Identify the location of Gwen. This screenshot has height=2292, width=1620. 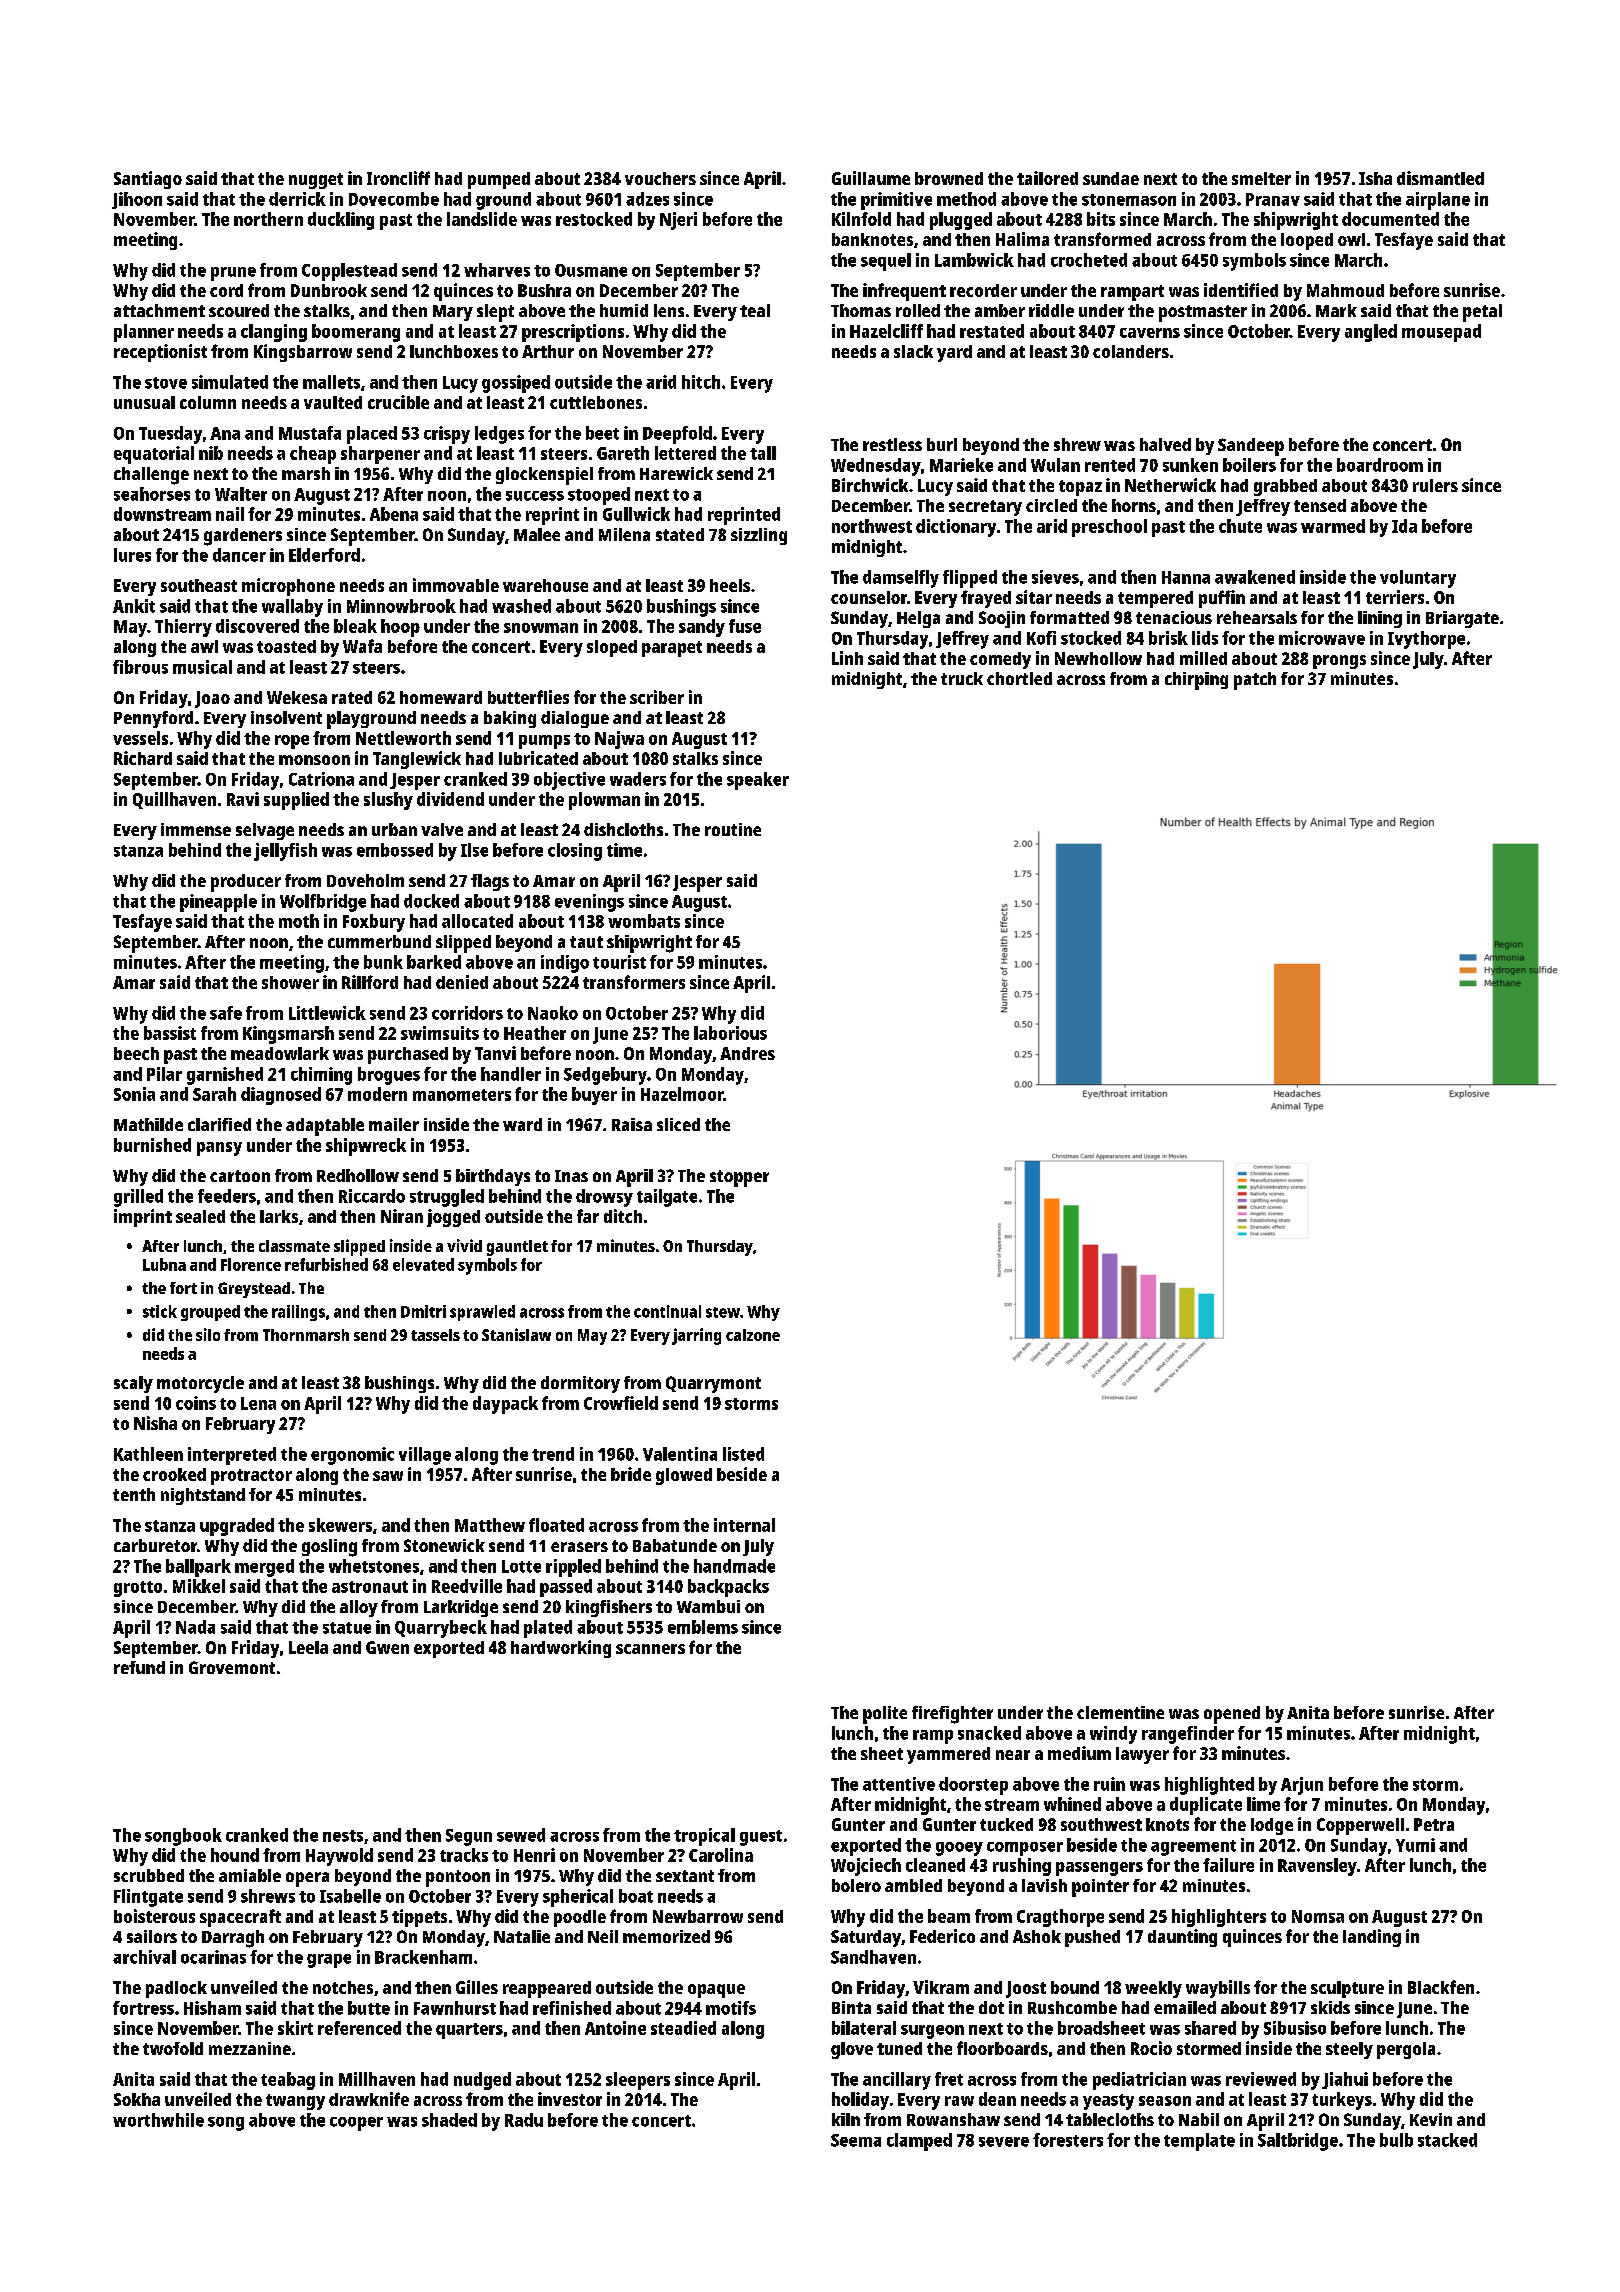
(387, 1647).
